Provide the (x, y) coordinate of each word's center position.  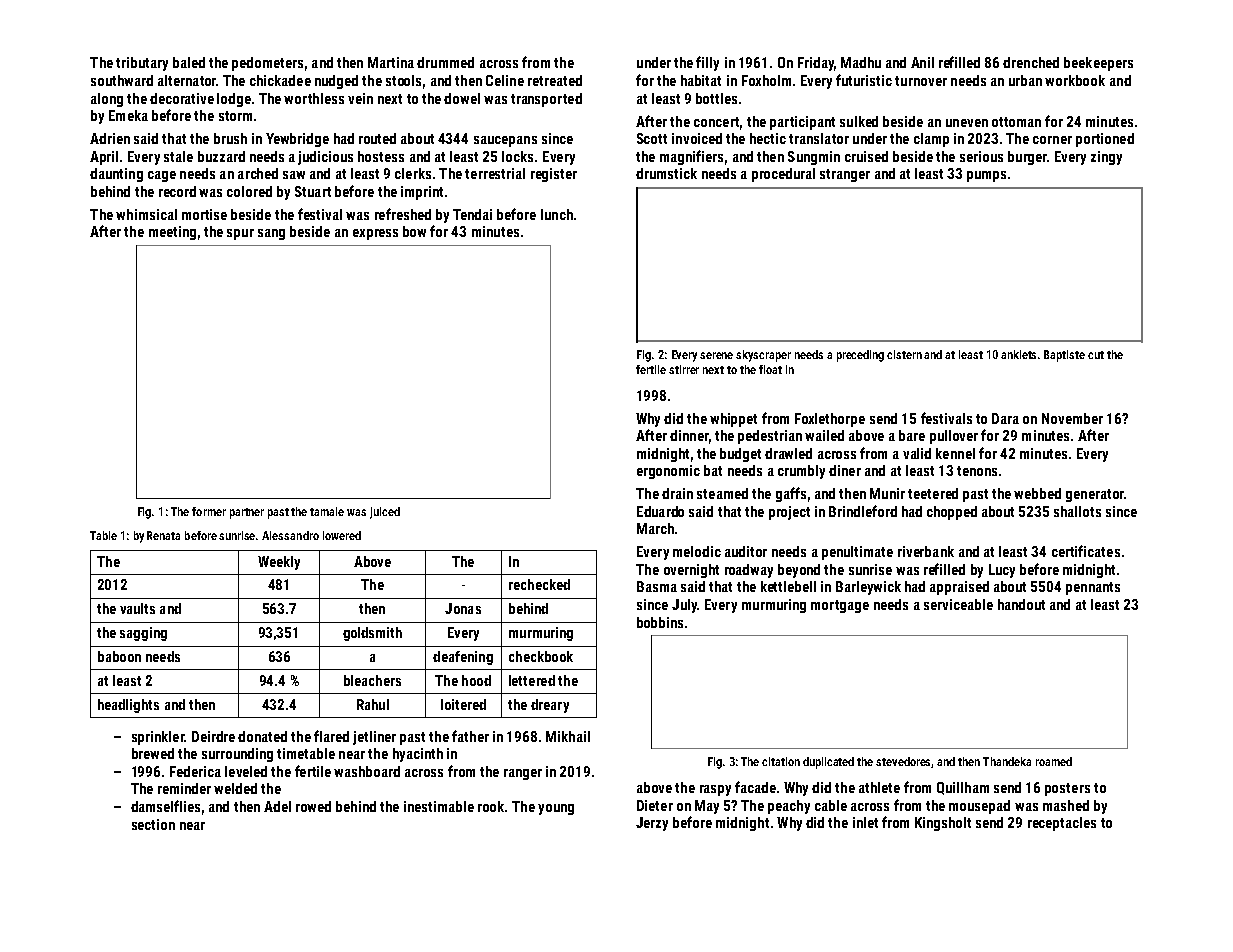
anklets (1018, 354)
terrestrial (495, 173)
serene (716, 355)
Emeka (128, 115)
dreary (550, 706)
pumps (986, 176)
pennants (1093, 588)
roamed (1054, 761)
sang (271, 234)
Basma (657, 586)
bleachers (372, 680)
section (153, 824)
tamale (327, 511)
